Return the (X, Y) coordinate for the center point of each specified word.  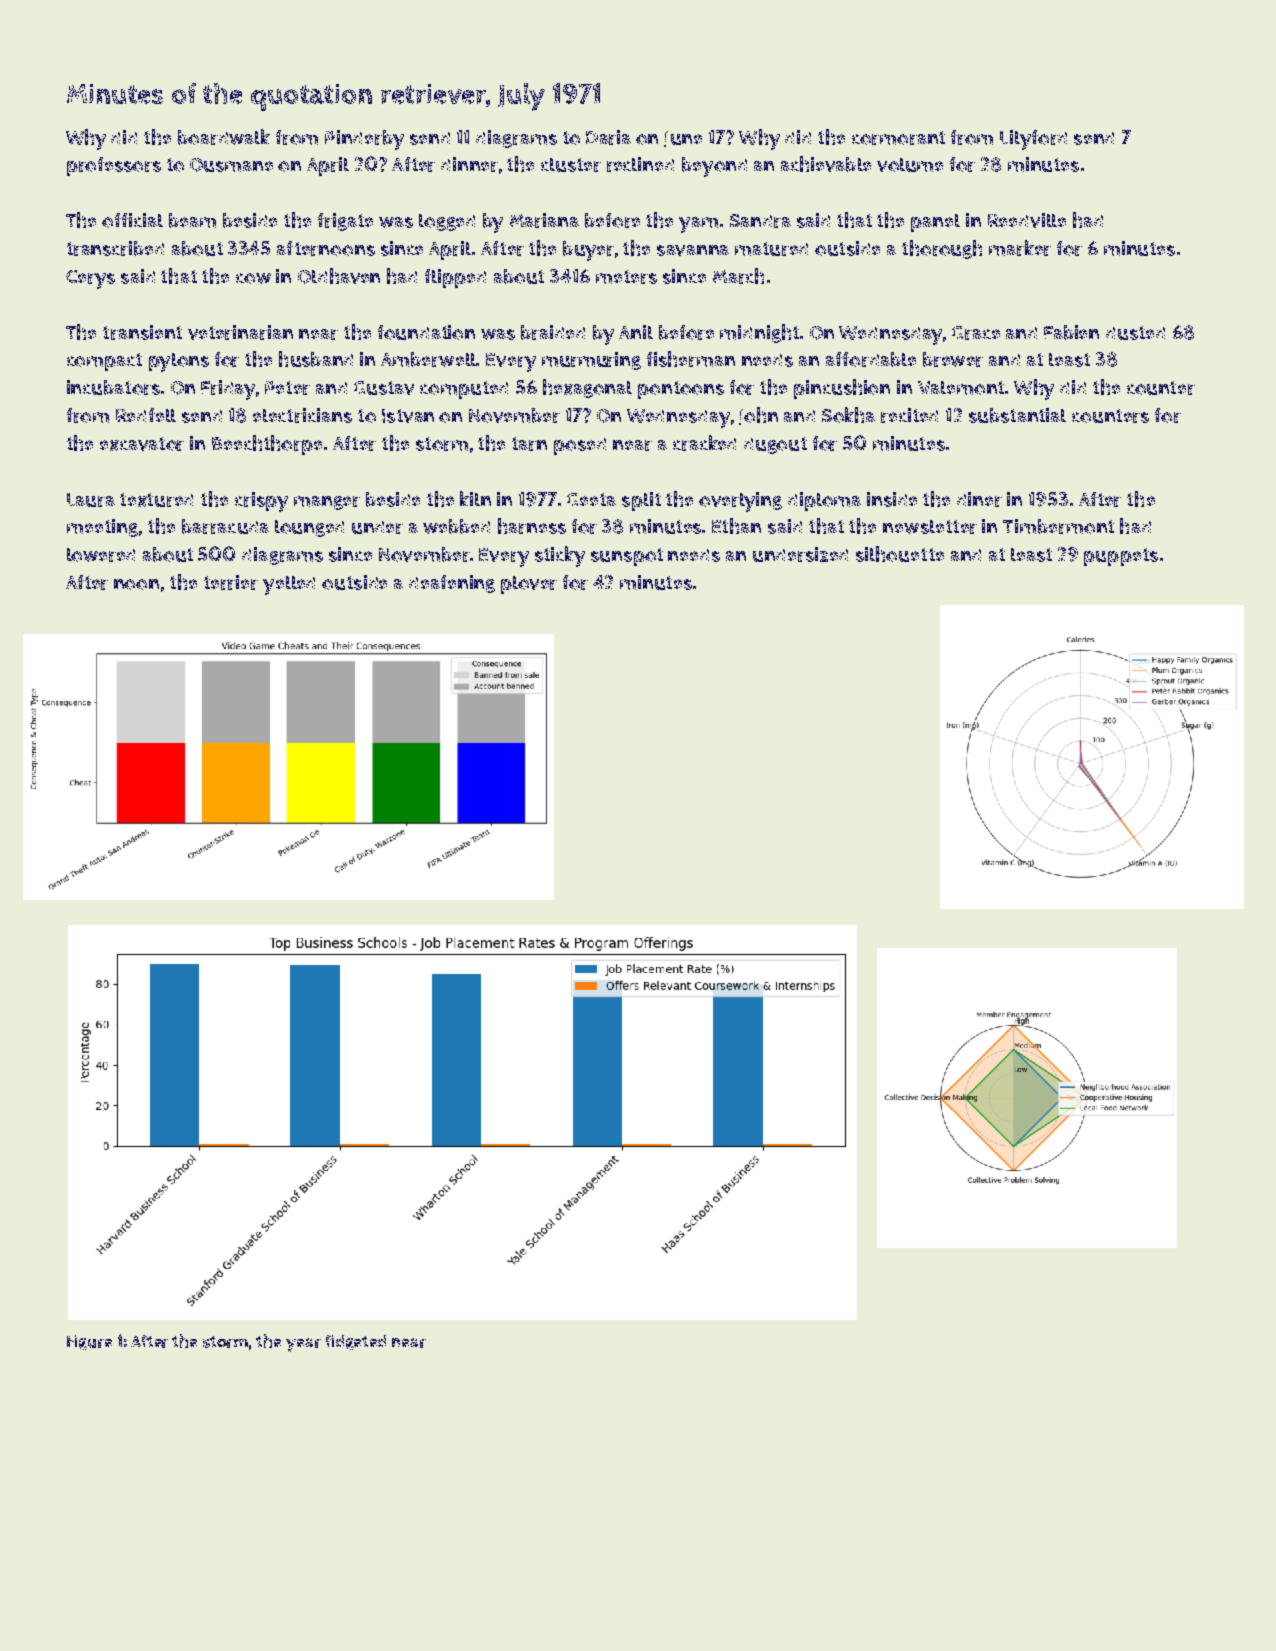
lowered (101, 555)
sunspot (627, 557)
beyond (714, 167)
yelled (289, 585)
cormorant (898, 138)
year (303, 1345)
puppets (1121, 557)
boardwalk (224, 137)
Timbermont (1058, 526)
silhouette (900, 554)
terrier (231, 582)
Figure (89, 1342)
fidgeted (356, 1342)
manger (327, 503)
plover (529, 585)
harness (532, 526)
